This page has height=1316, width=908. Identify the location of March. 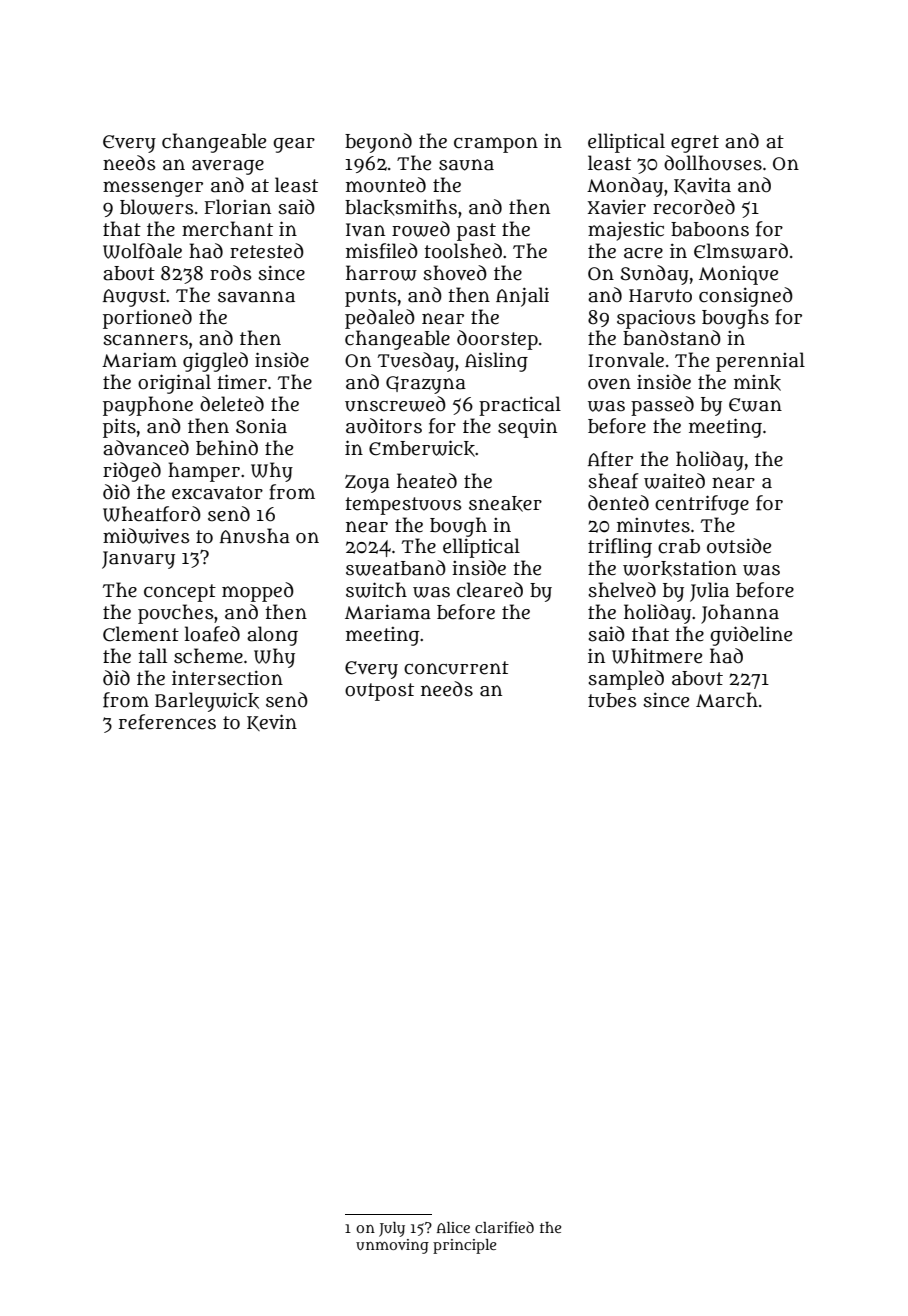
(727, 700).
